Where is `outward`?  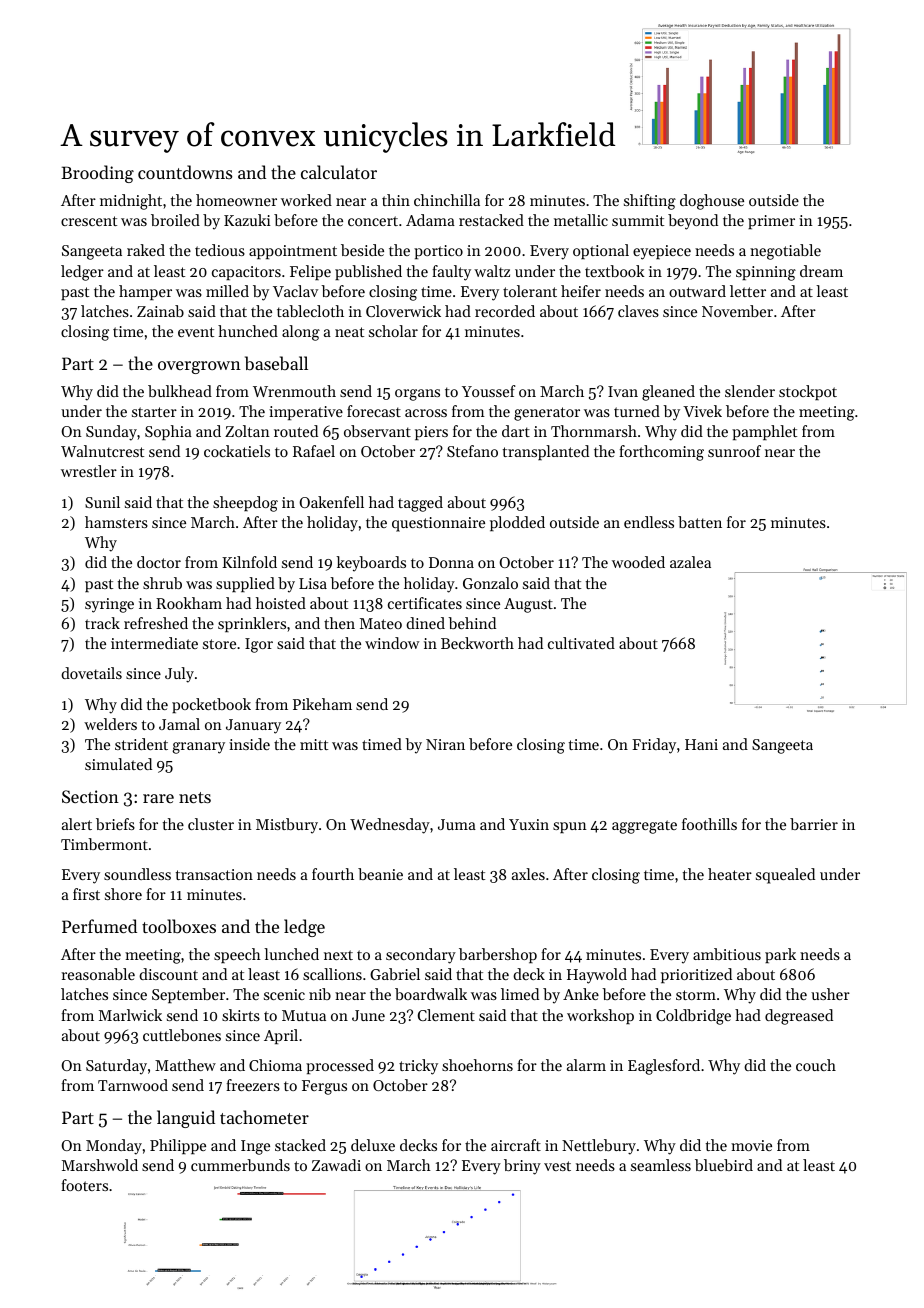
outward is located at coordinates (697, 291).
